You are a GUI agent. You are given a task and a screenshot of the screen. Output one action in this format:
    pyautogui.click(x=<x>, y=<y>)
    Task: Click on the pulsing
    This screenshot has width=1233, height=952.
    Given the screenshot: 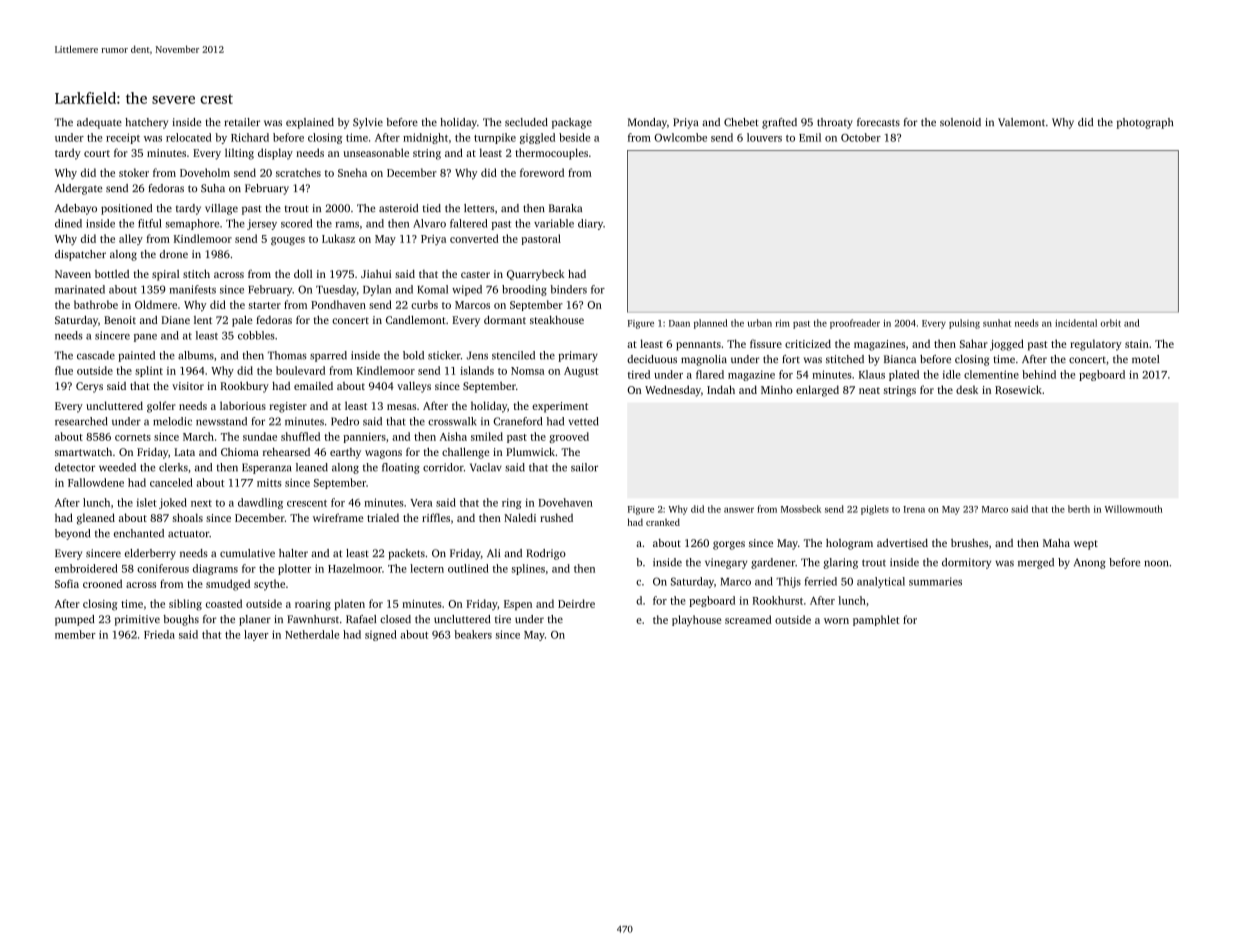 What is the action you would take?
    pyautogui.click(x=964, y=324)
